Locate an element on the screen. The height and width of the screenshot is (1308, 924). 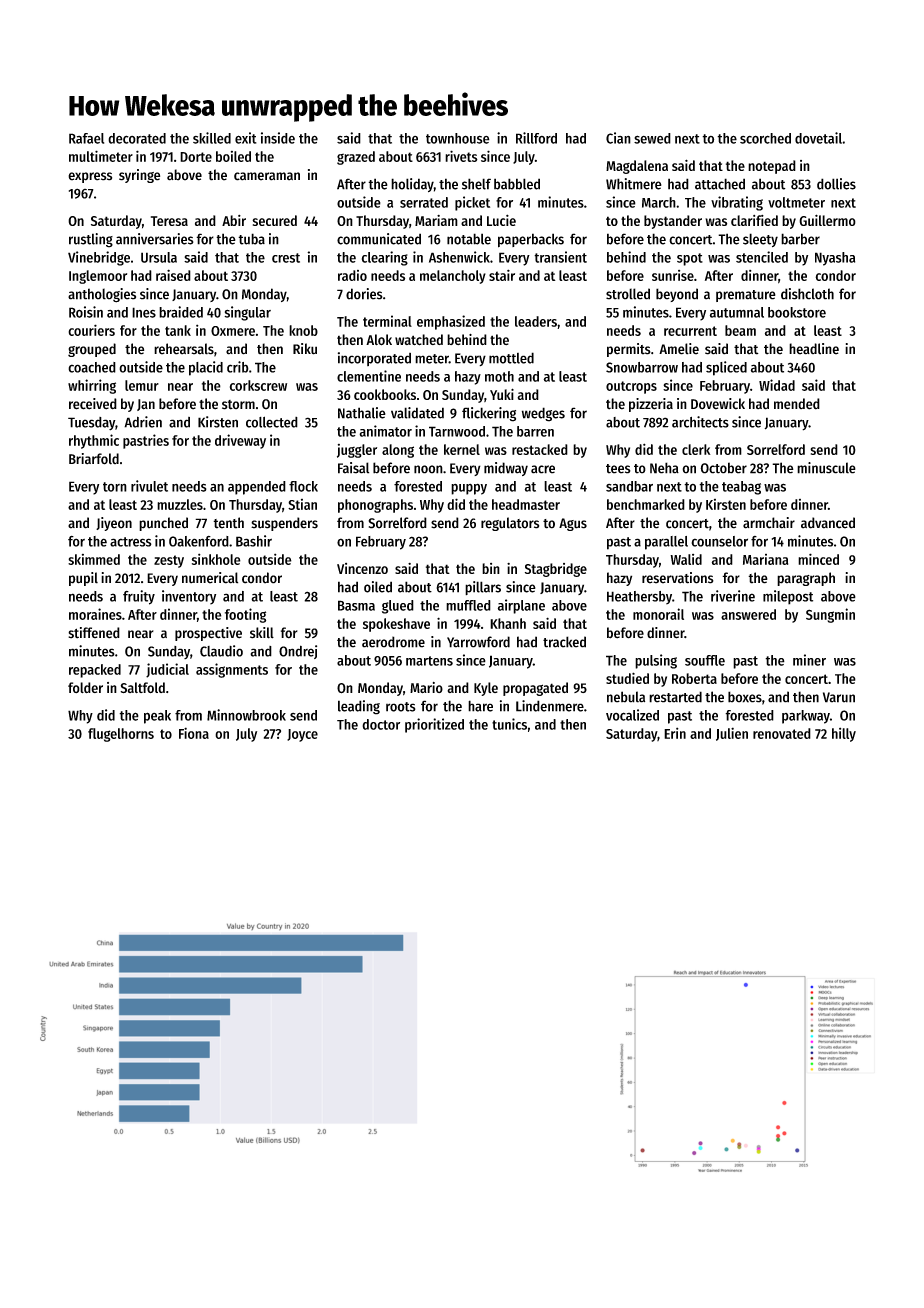
answered is located at coordinates (748, 614).
